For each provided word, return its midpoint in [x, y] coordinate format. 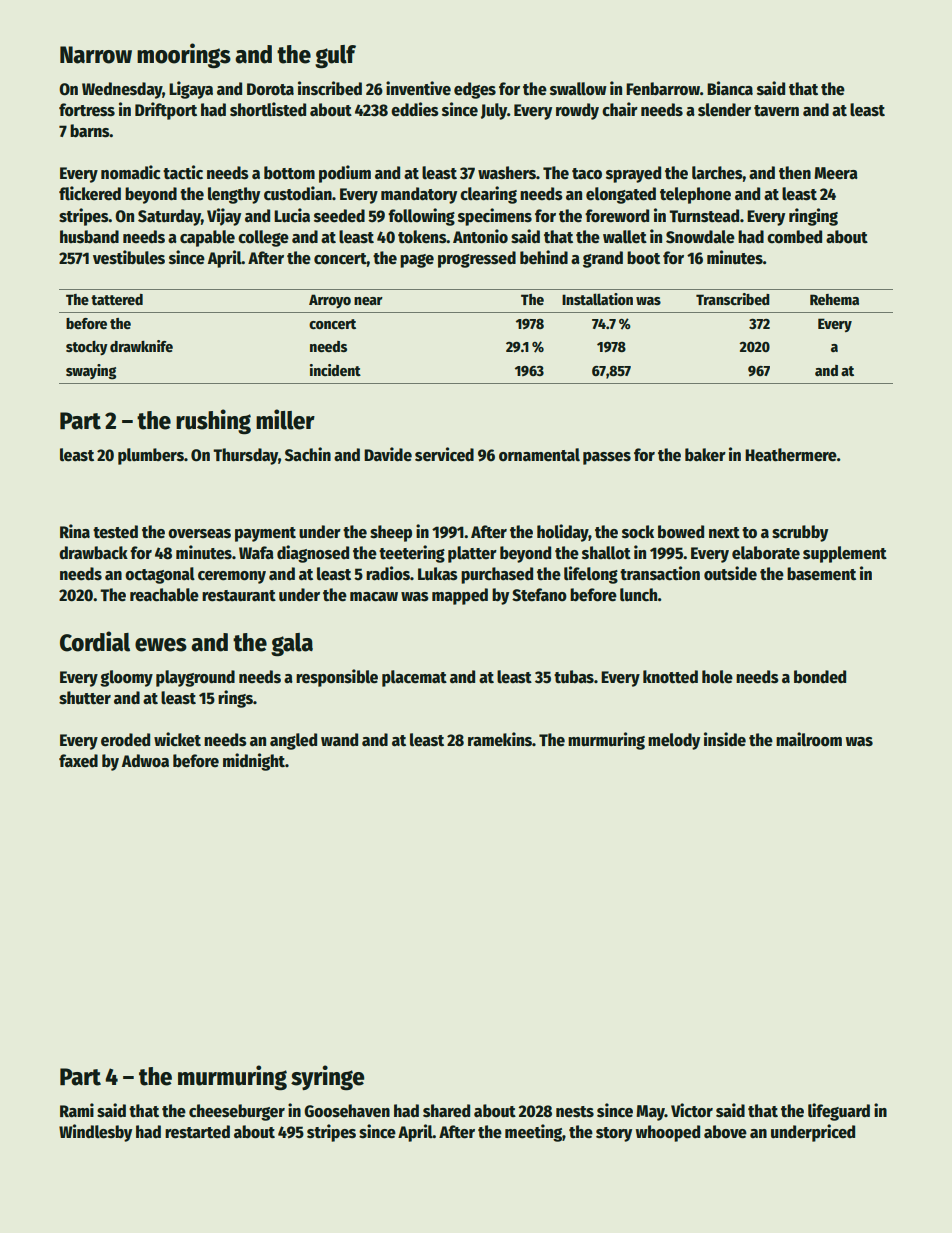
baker [705, 455]
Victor [692, 1110]
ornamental [539, 455]
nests [575, 1112]
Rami [77, 1110]
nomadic [130, 172]
